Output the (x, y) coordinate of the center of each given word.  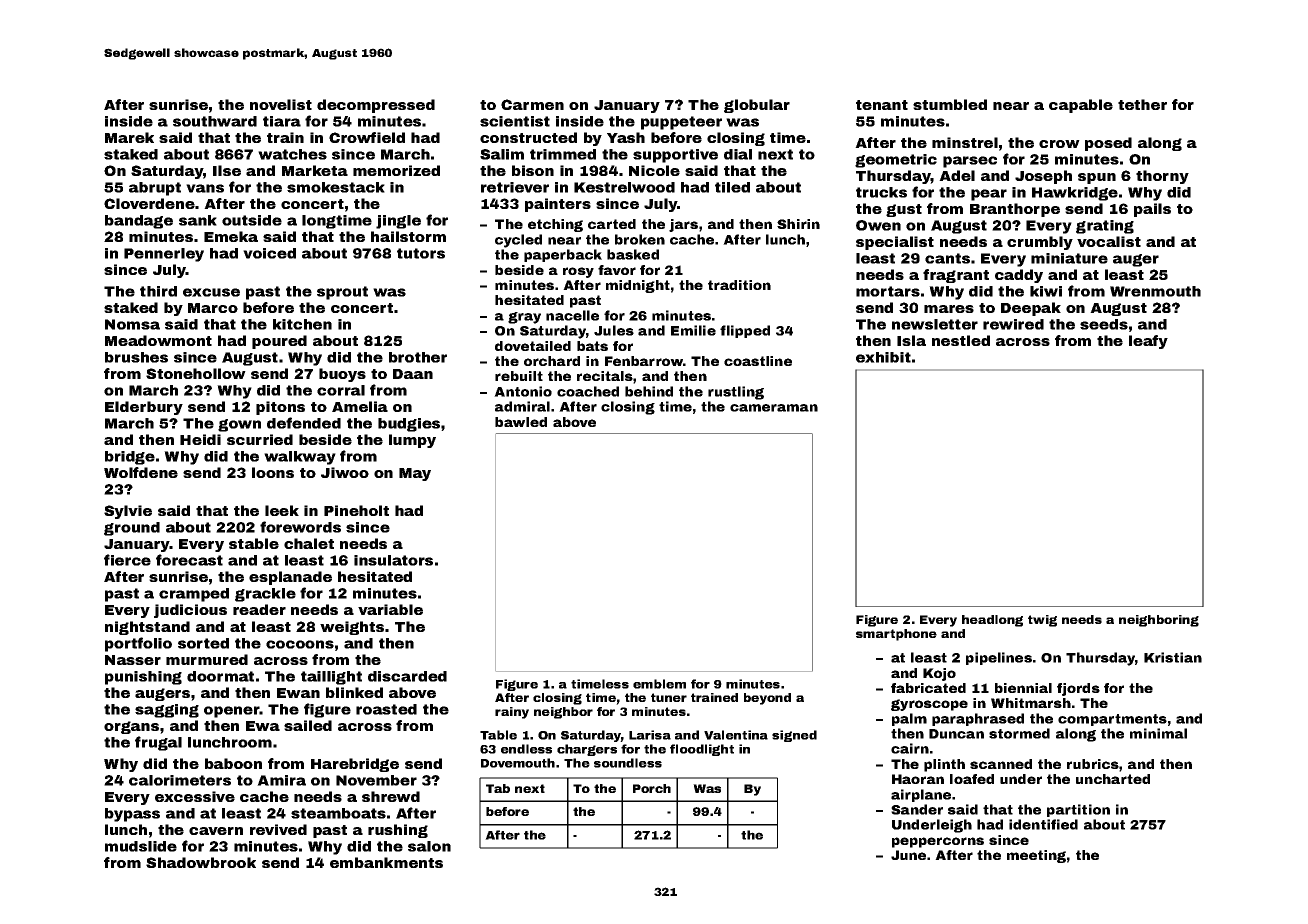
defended (304, 423)
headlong (992, 621)
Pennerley (164, 255)
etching (555, 225)
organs (131, 727)
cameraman (774, 408)
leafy (1148, 342)
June (908, 855)
